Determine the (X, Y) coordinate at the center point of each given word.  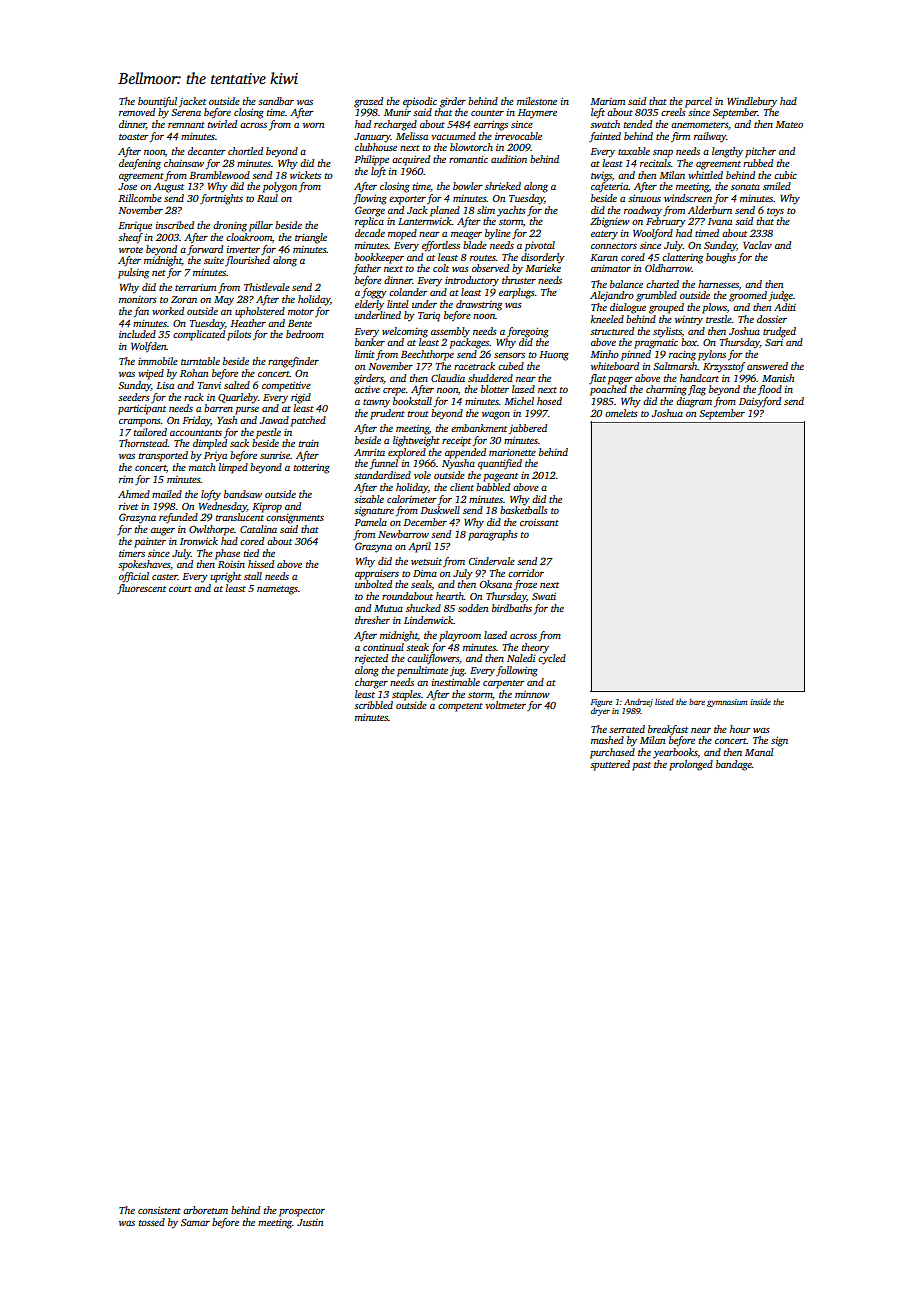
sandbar (276, 101)
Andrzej (638, 702)
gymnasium (727, 703)
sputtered (610, 765)
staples (406, 695)
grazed (368, 102)
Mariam (608, 101)
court (180, 589)
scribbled (373, 705)
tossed (152, 1222)
